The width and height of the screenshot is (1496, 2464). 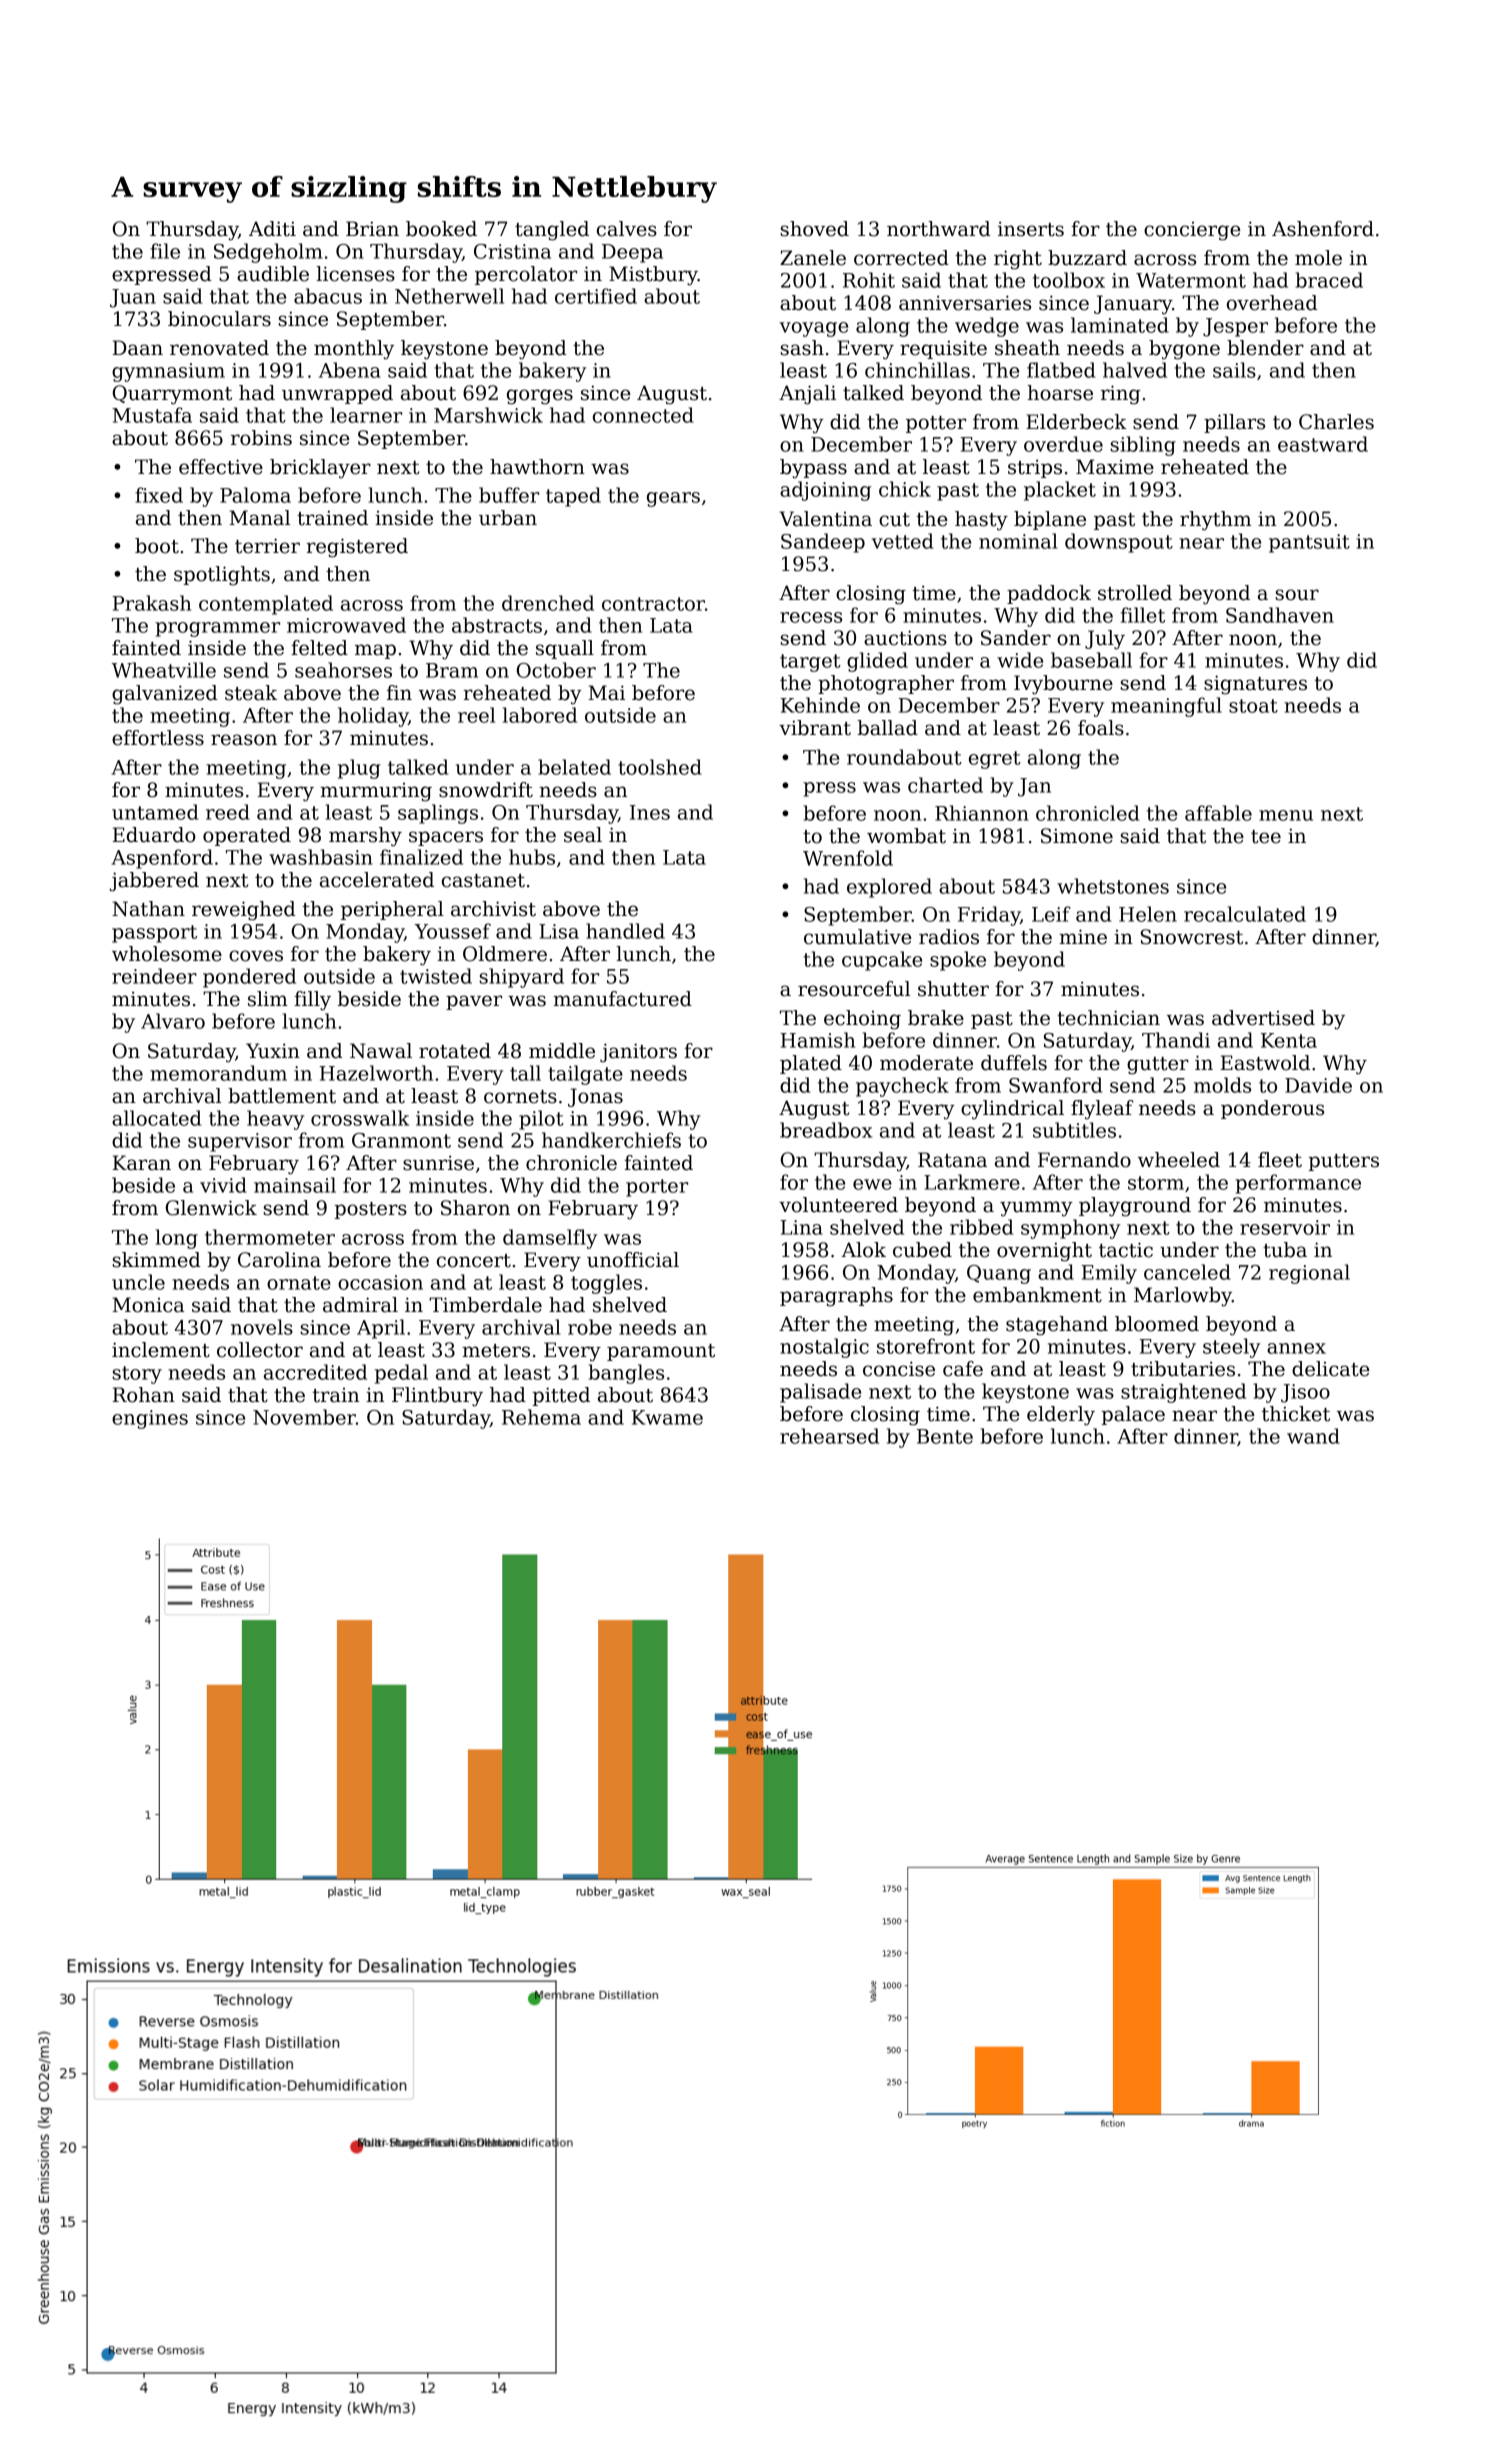 I want to click on Sharon, so click(x=475, y=1208).
